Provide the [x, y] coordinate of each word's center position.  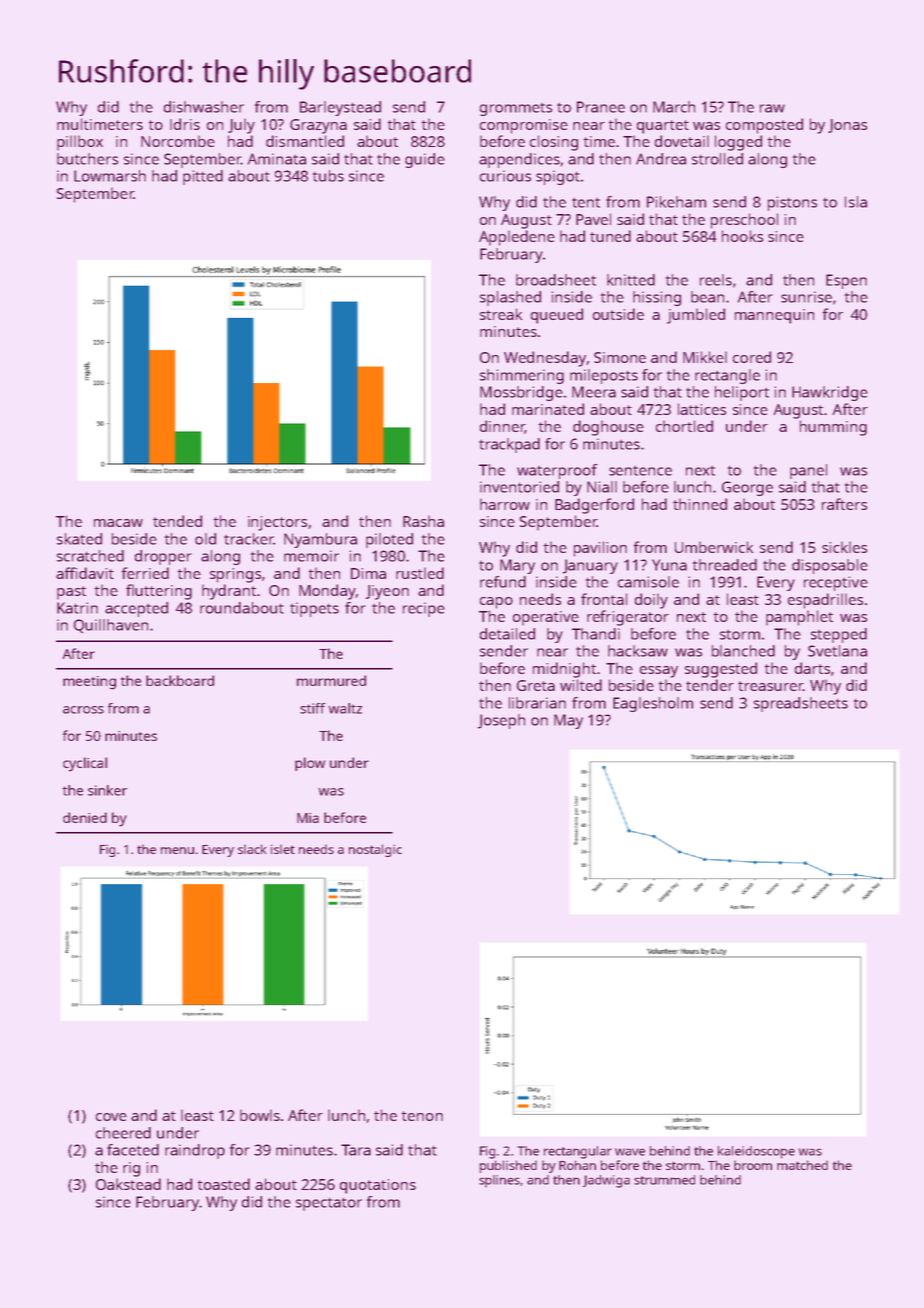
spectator [329, 1204]
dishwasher [204, 107]
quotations [378, 1186]
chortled [684, 426]
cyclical [85, 764]
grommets [516, 109]
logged [738, 143]
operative [546, 618]
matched [802, 1165]
